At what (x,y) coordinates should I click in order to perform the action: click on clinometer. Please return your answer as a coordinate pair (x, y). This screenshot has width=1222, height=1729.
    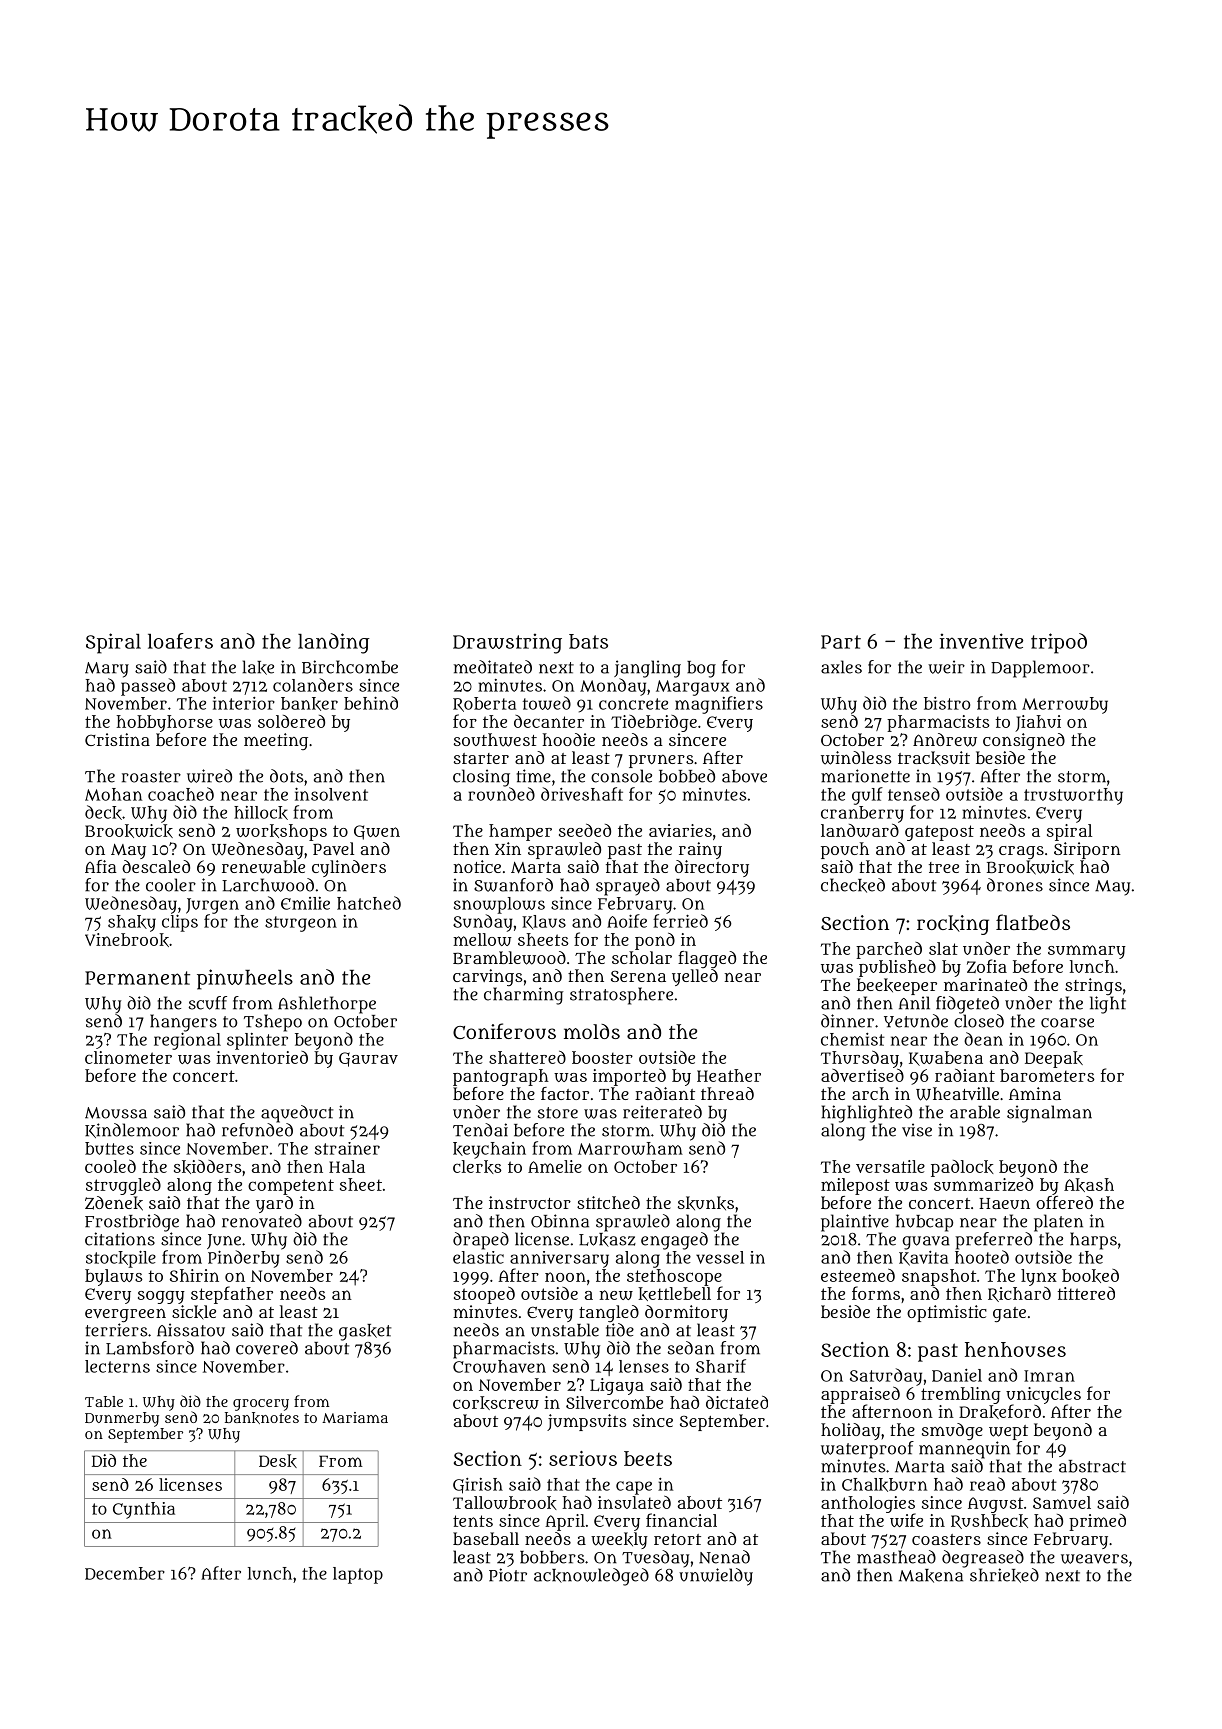
    Looking at the image, I should click on (128, 1057).
